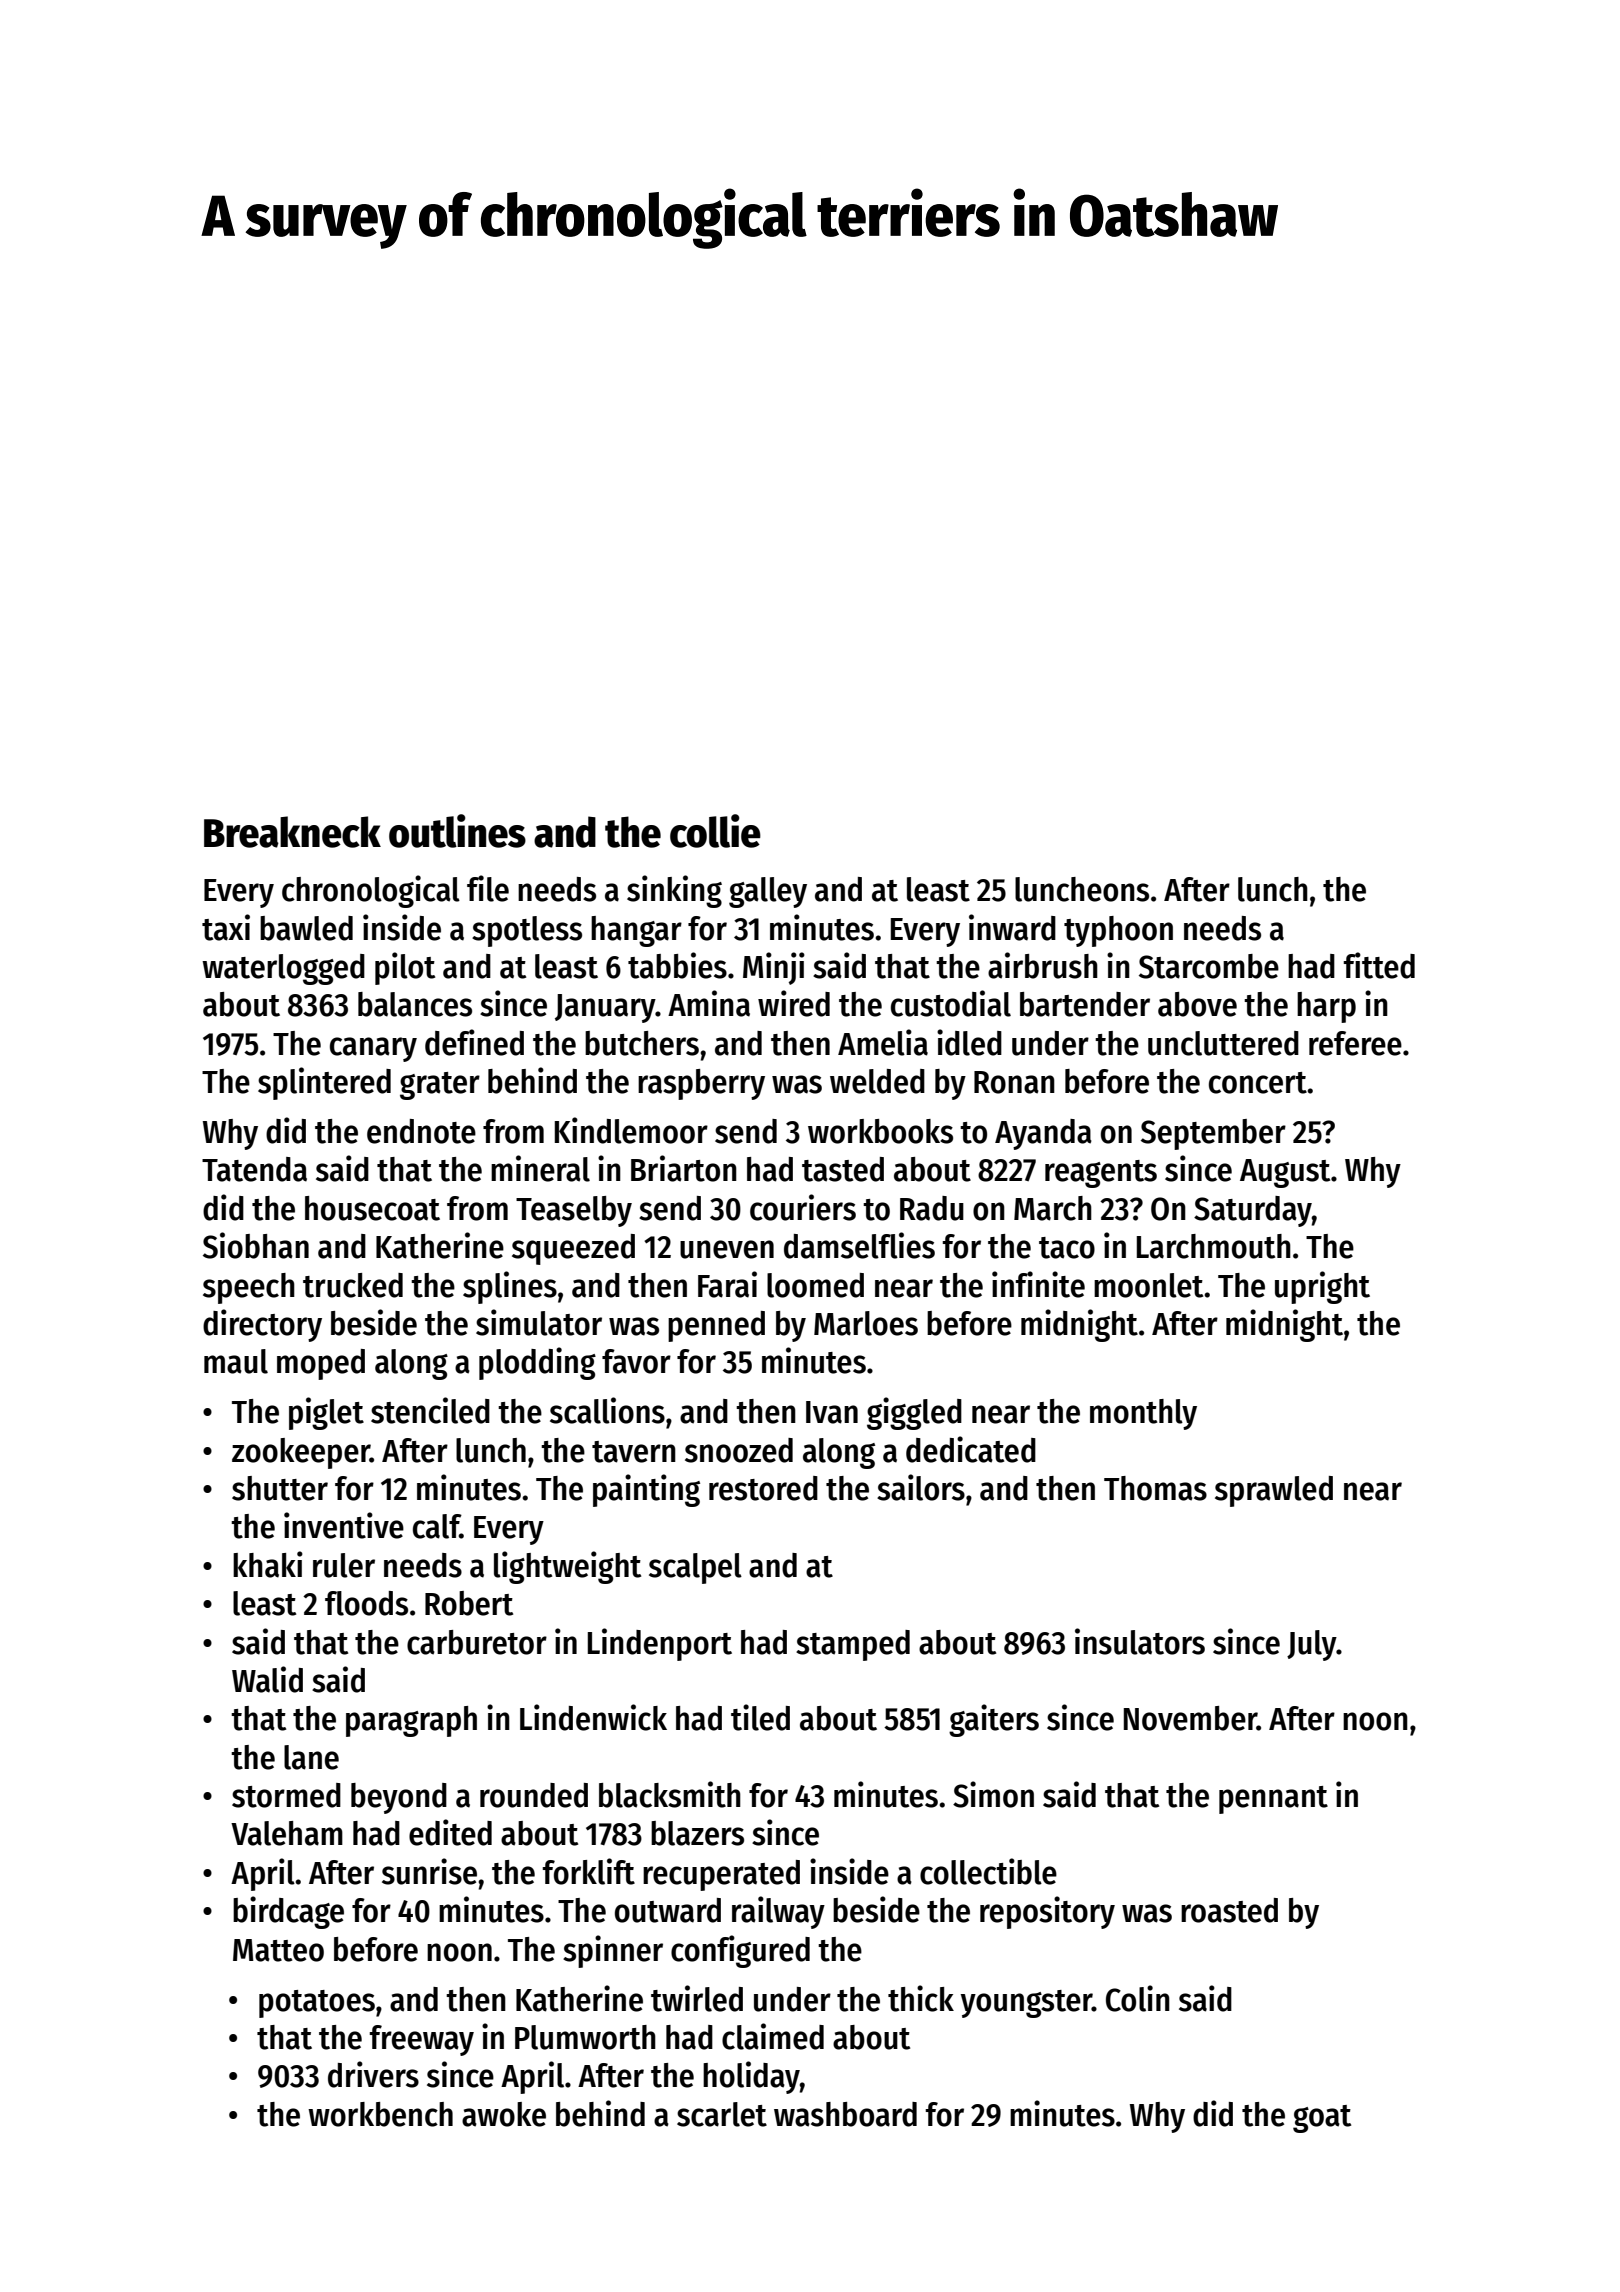 The image size is (1620, 2292). I want to click on blacksmith, so click(670, 1794).
